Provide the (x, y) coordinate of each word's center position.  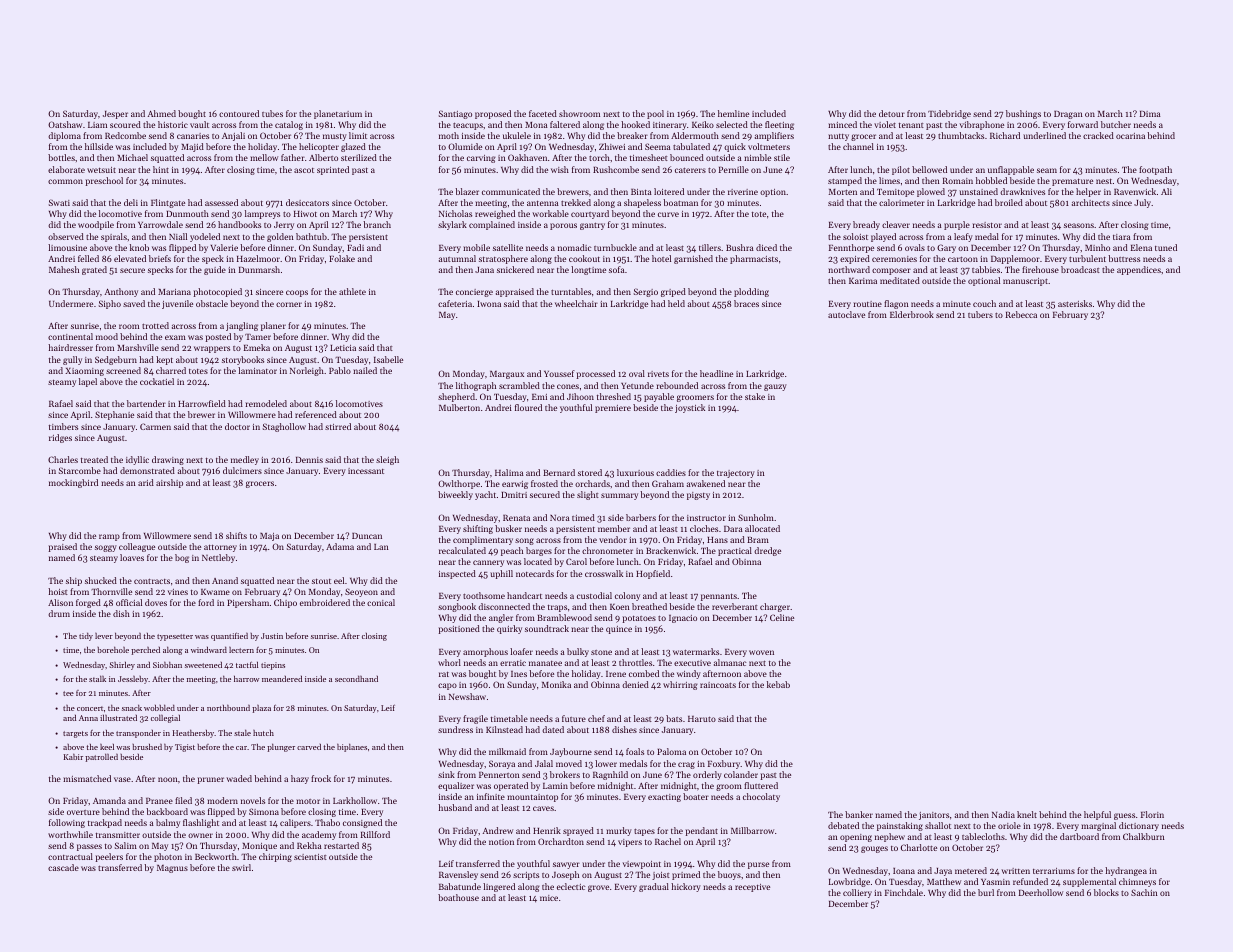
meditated (900, 280)
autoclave (846, 314)
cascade (63, 867)
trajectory (736, 474)
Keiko (703, 124)
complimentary (483, 540)
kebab (778, 684)
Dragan (1068, 115)
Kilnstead (504, 729)
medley (245, 460)
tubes (272, 113)
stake (755, 396)
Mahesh (64, 269)
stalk (97, 679)
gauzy (775, 387)
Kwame (215, 592)
